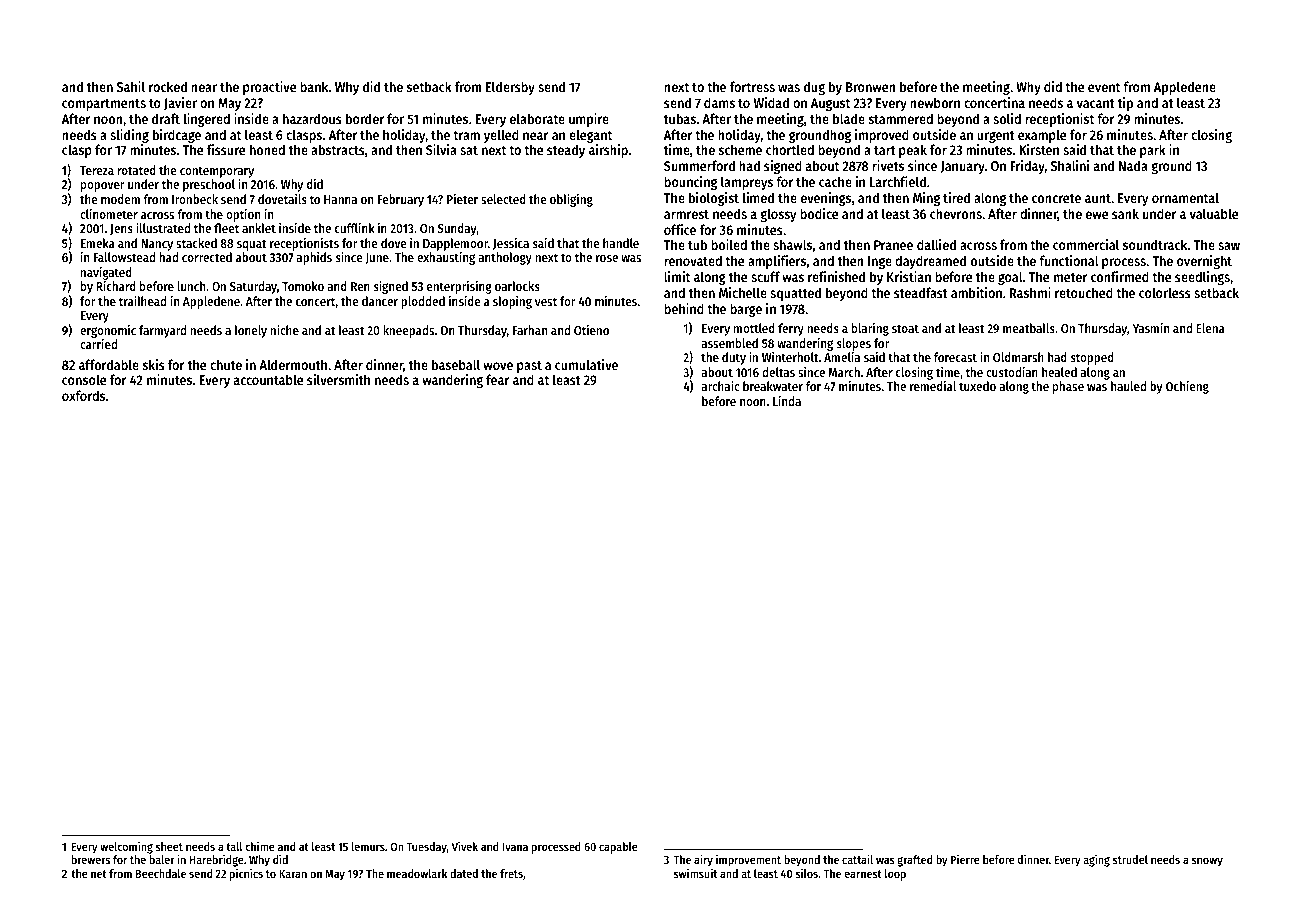  What do you see at coordinates (814, 88) in the image?
I see `dug` at bounding box center [814, 88].
